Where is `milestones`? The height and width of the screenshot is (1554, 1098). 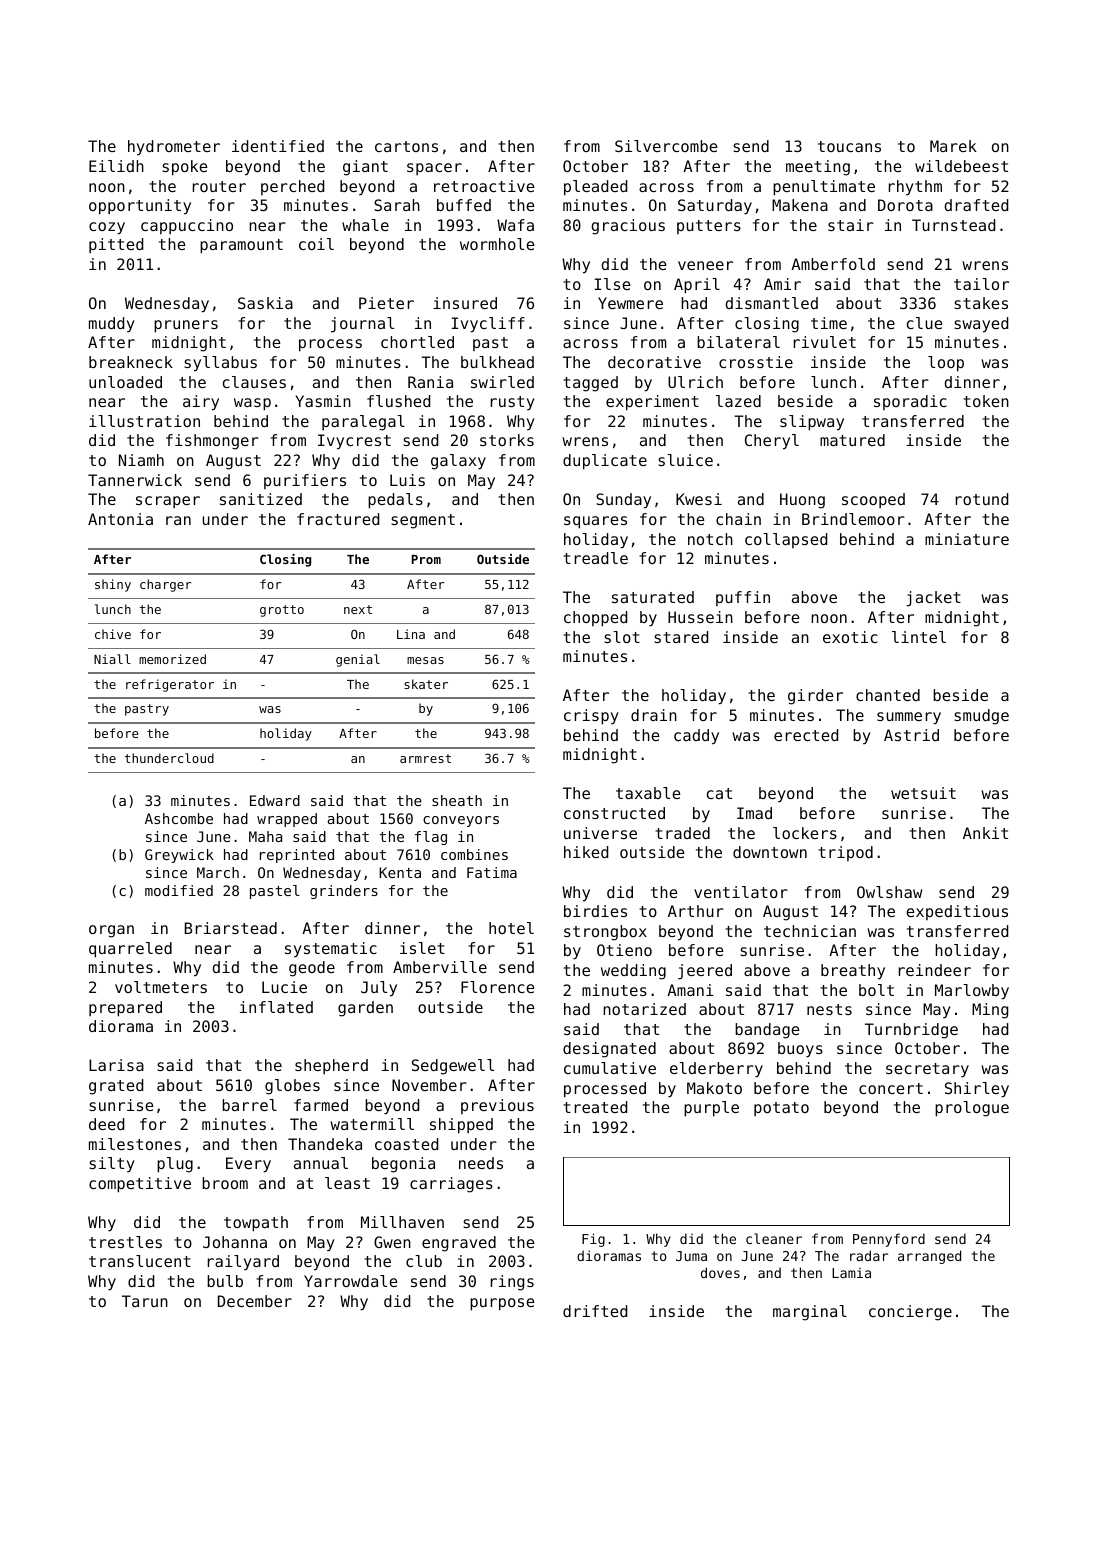 milestones is located at coordinates (135, 1144).
